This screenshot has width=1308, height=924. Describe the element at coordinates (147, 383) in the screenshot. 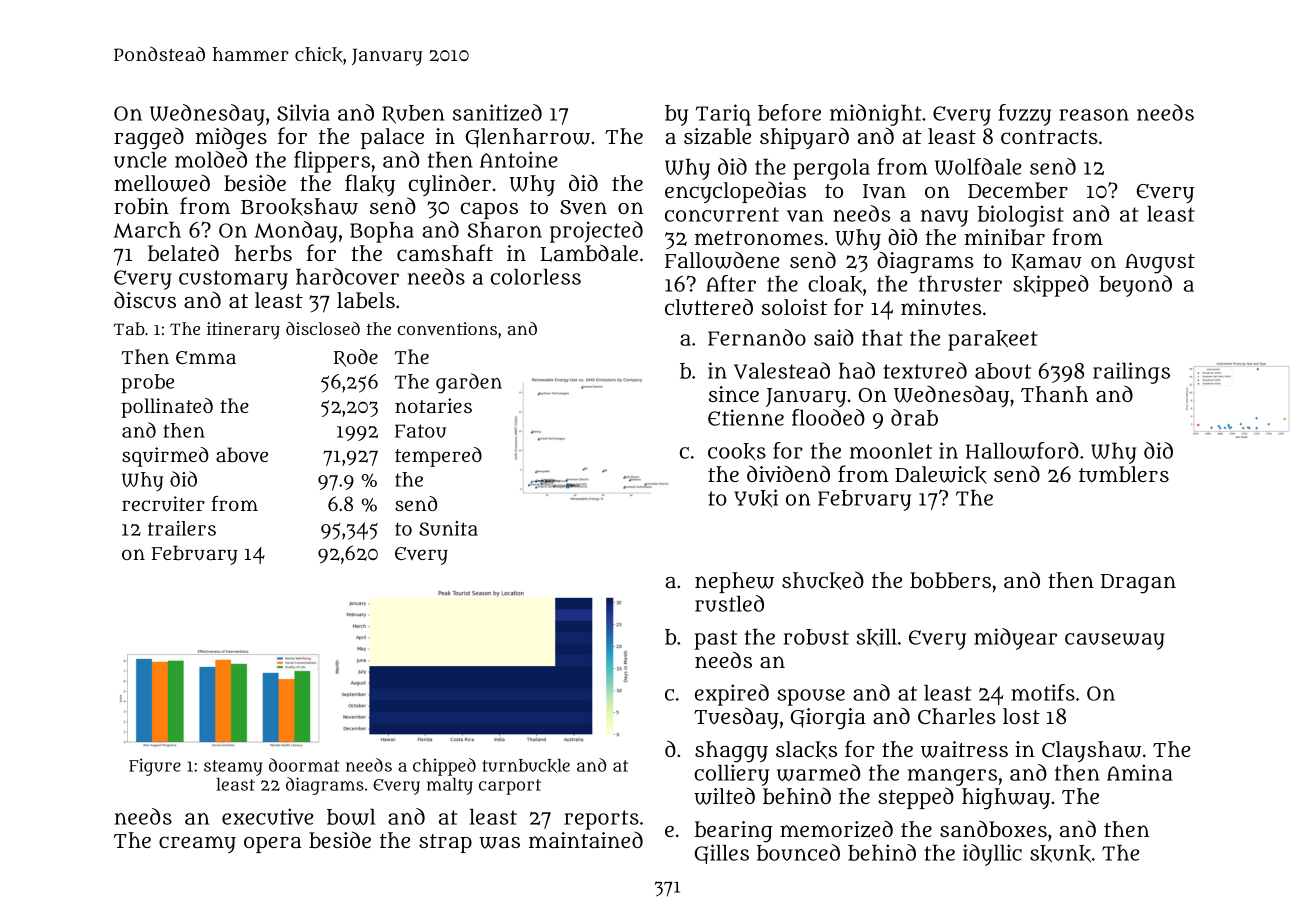

I see `probe` at that location.
